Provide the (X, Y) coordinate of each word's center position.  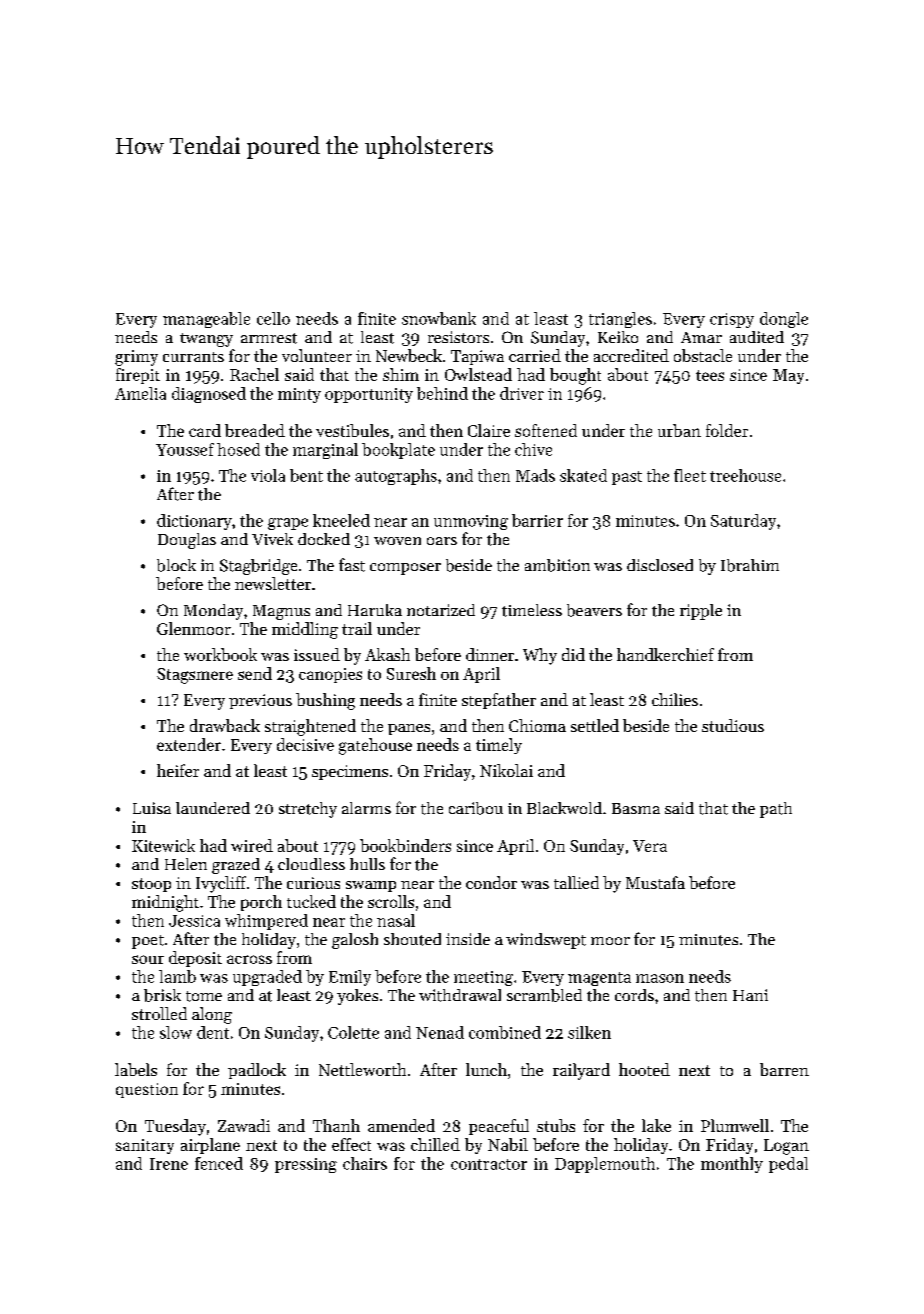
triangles (620, 320)
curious (313, 883)
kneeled (341, 520)
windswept (546, 941)
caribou (476, 808)
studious (733, 725)
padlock (257, 1071)
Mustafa (655, 882)
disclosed (660, 565)
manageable (206, 320)
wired (252, 845)
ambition (557, 565)
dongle (784, 320)
